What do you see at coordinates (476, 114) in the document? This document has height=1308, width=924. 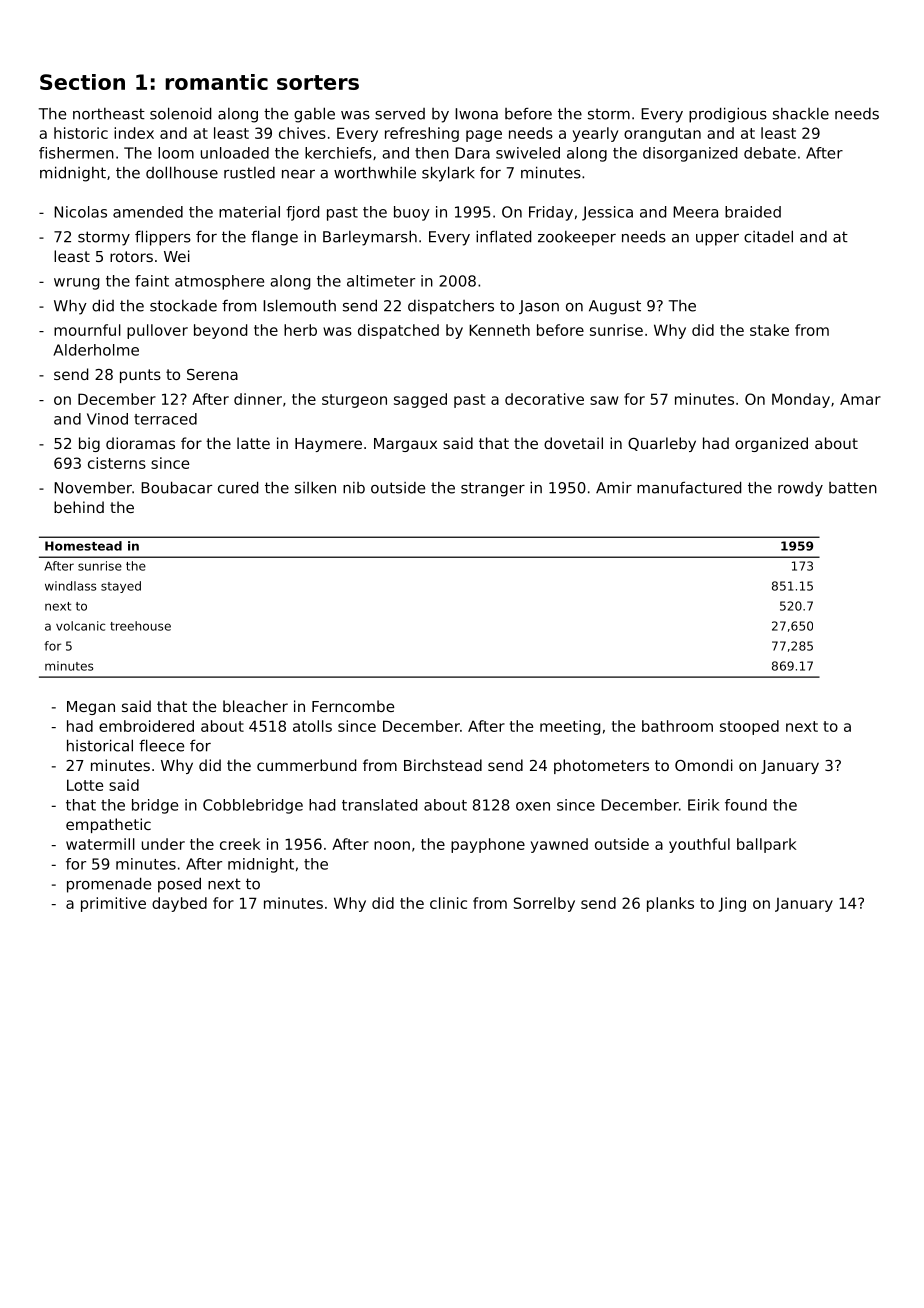 I see `Iwona` at bounding box center [476, 114].
